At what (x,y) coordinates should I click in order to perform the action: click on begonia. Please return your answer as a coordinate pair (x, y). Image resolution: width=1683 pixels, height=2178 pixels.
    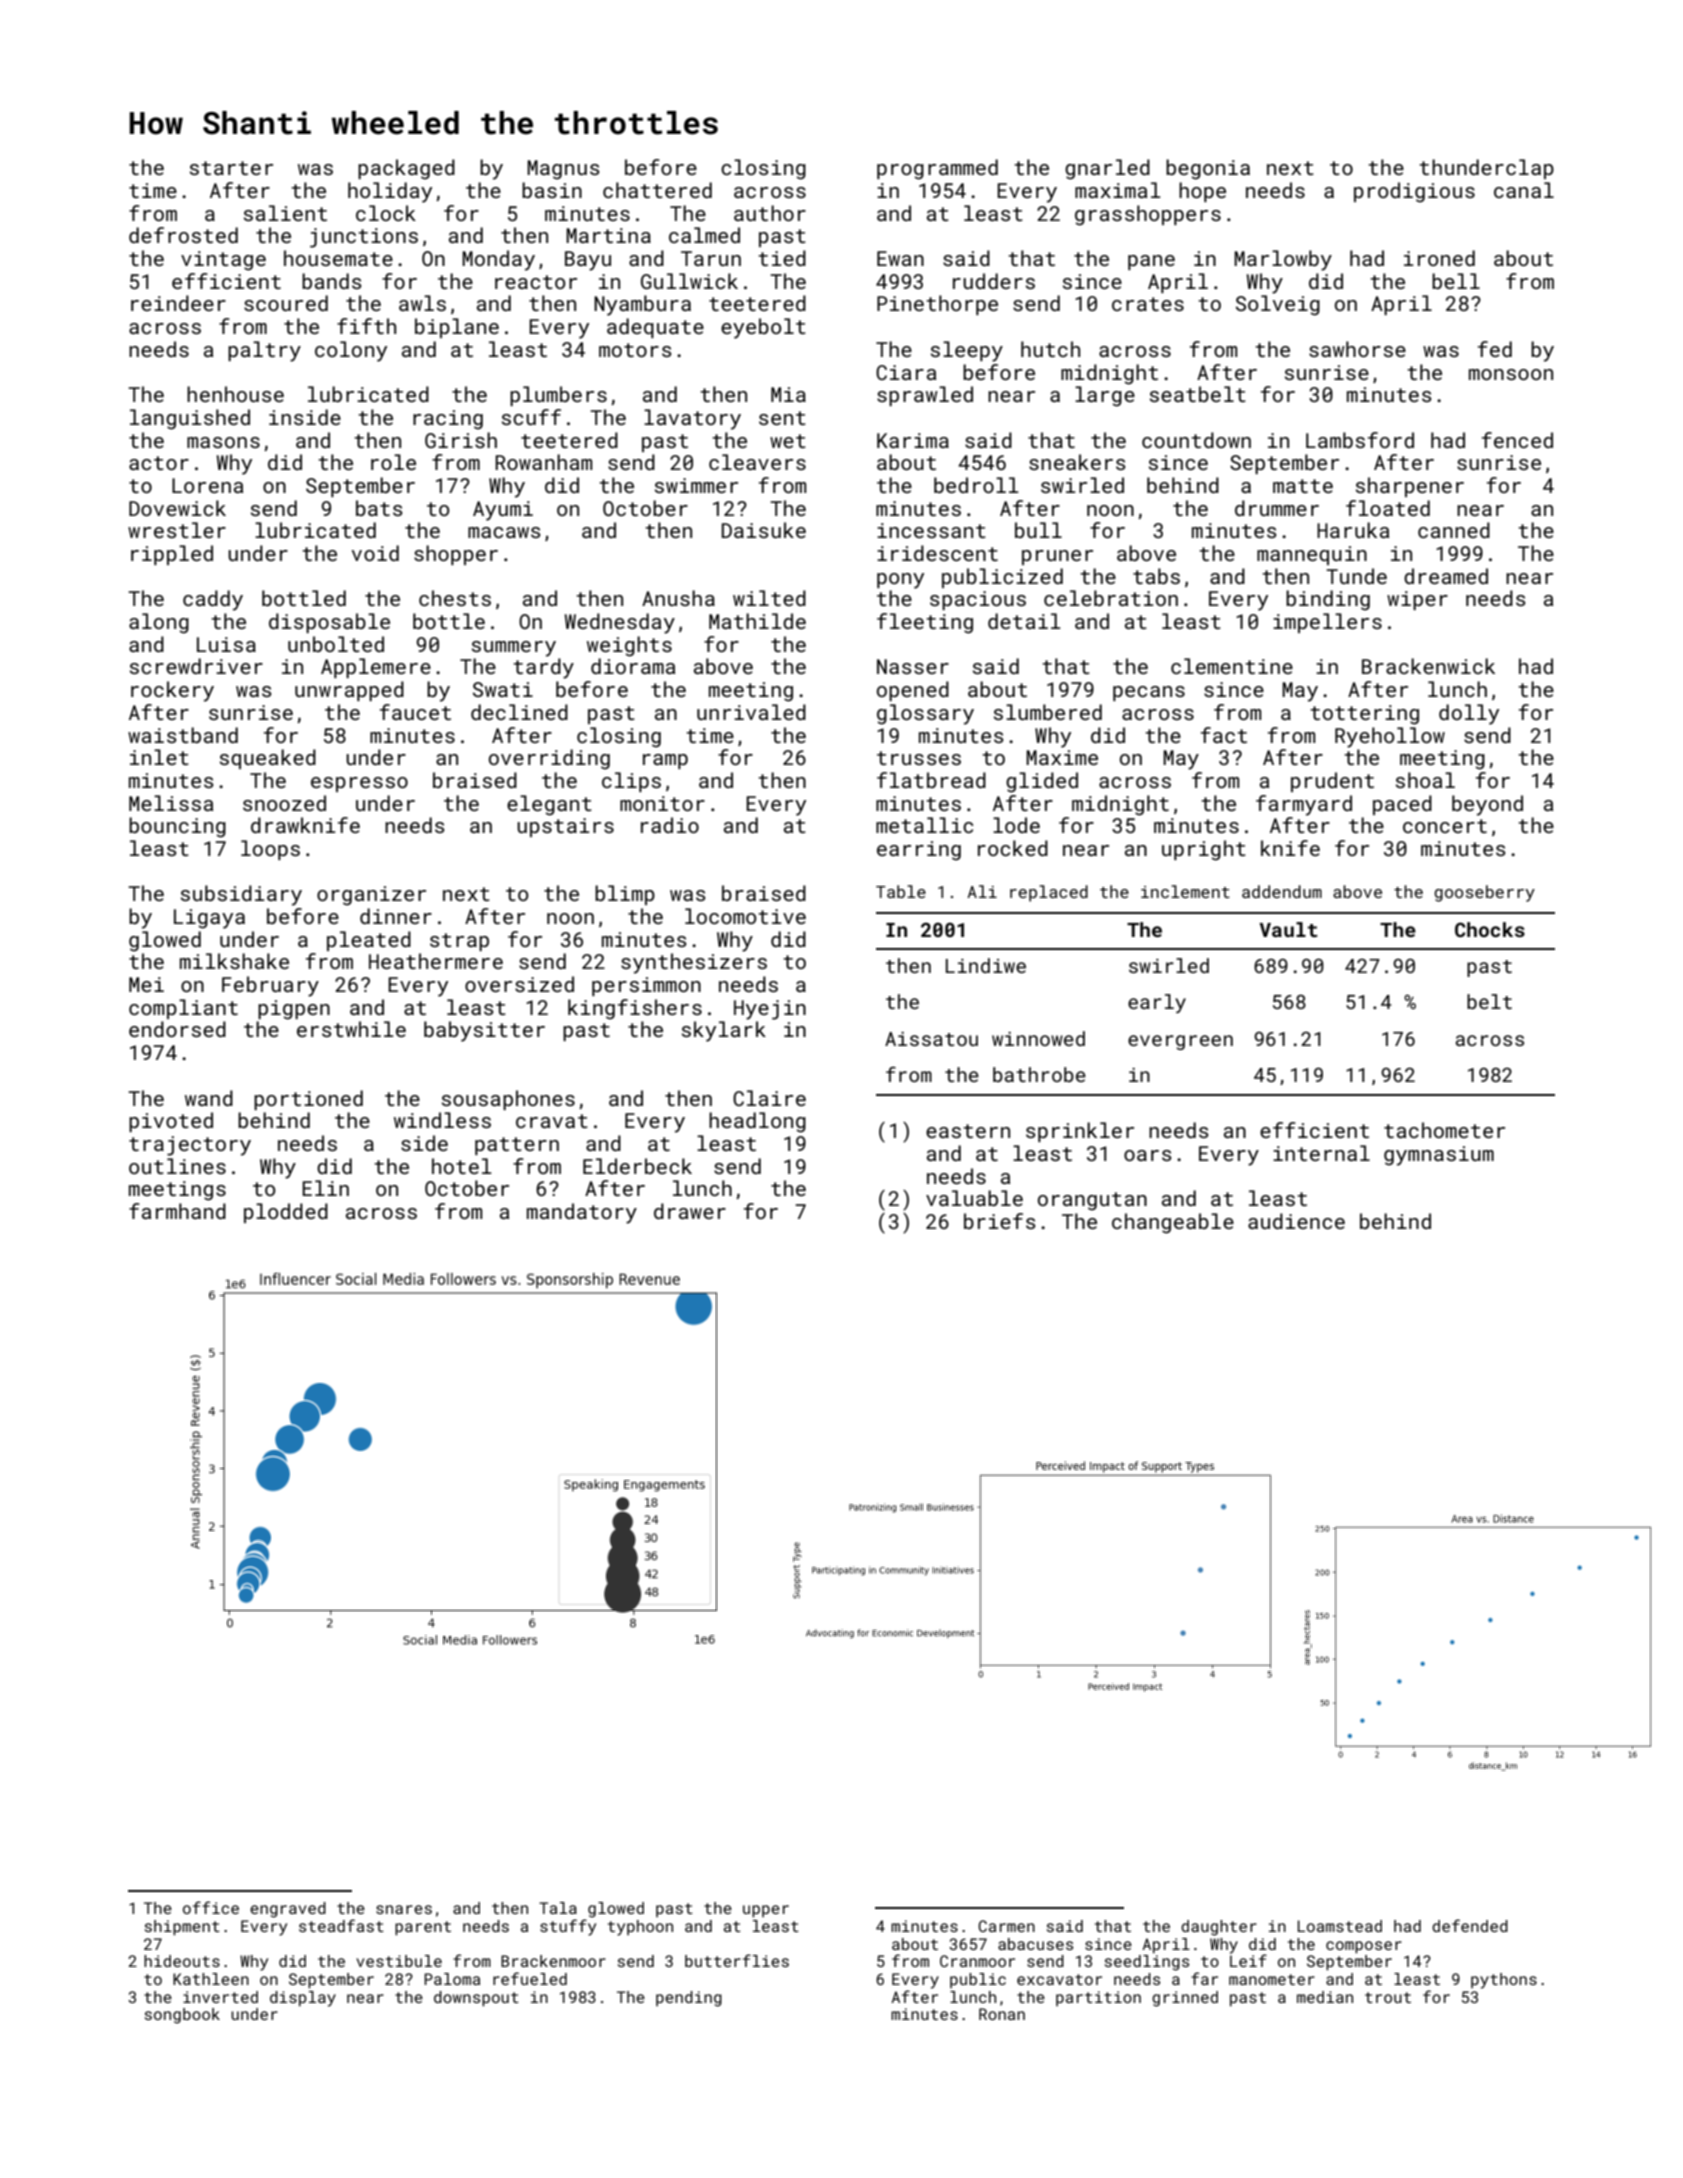
    Looking at the image, I should click on (1208, 169).
